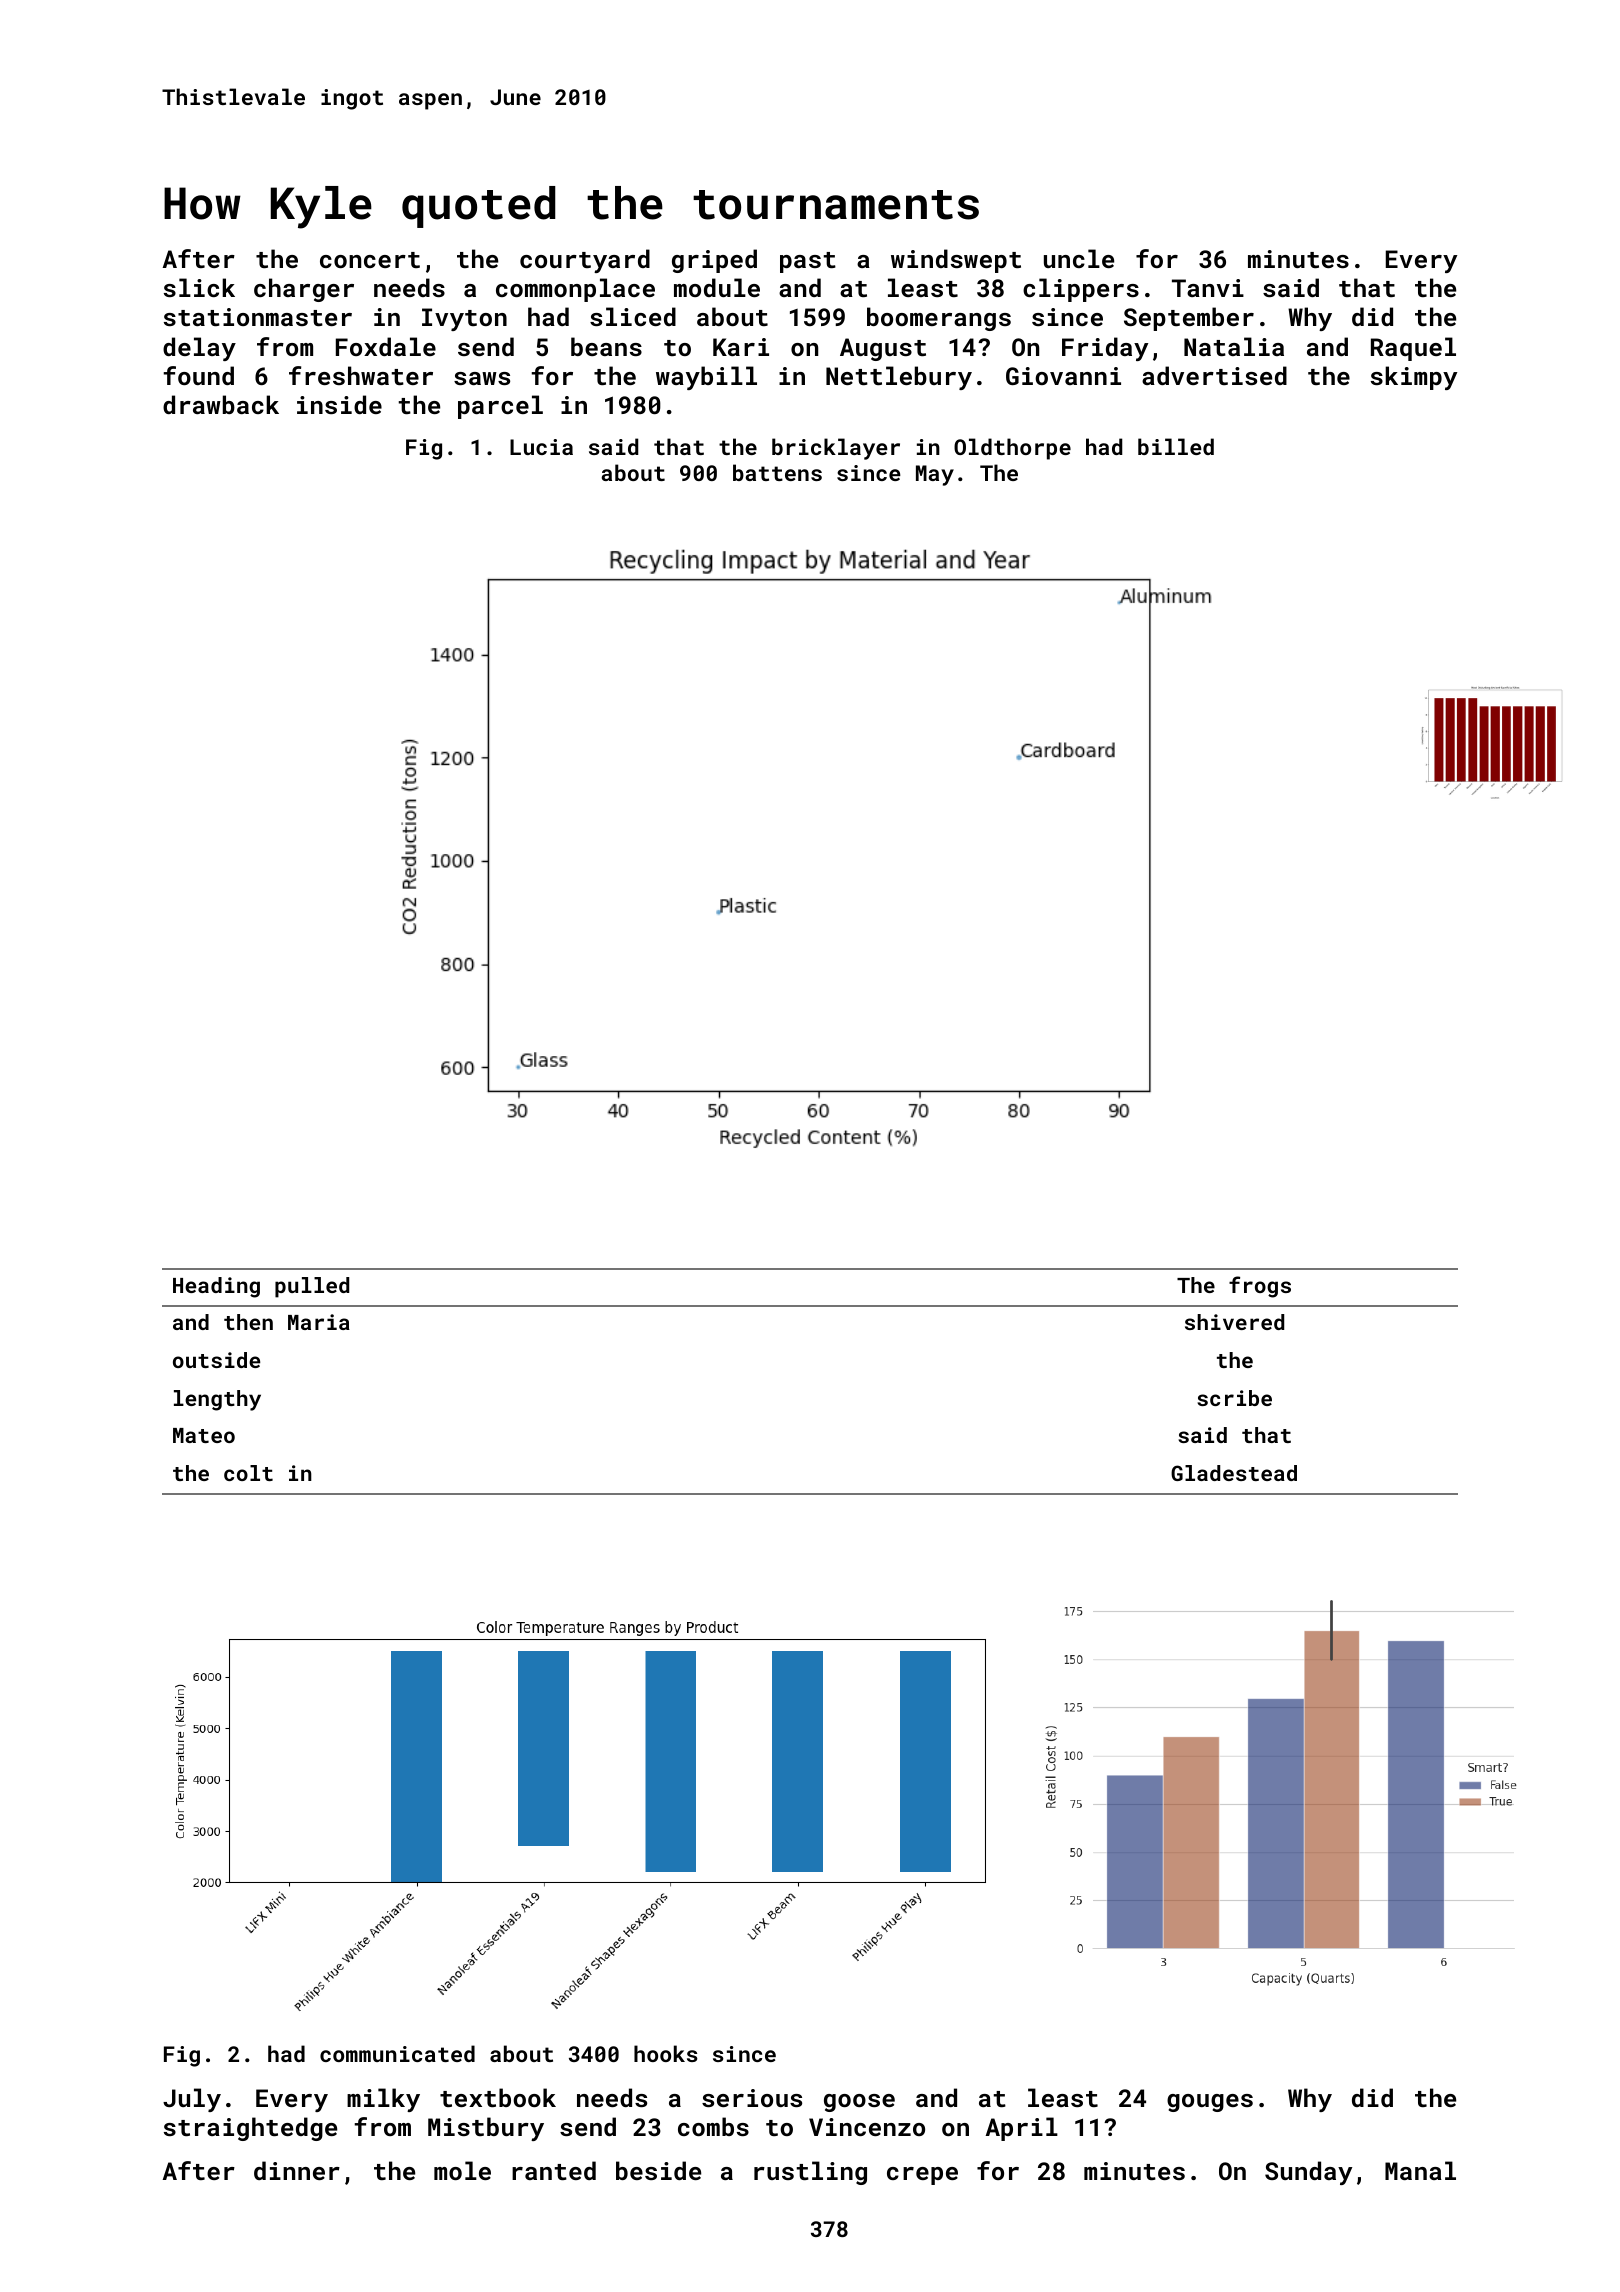 The width and height of the screenshot is (1620, 2292). I want to click on griped, so click(714, 261).
